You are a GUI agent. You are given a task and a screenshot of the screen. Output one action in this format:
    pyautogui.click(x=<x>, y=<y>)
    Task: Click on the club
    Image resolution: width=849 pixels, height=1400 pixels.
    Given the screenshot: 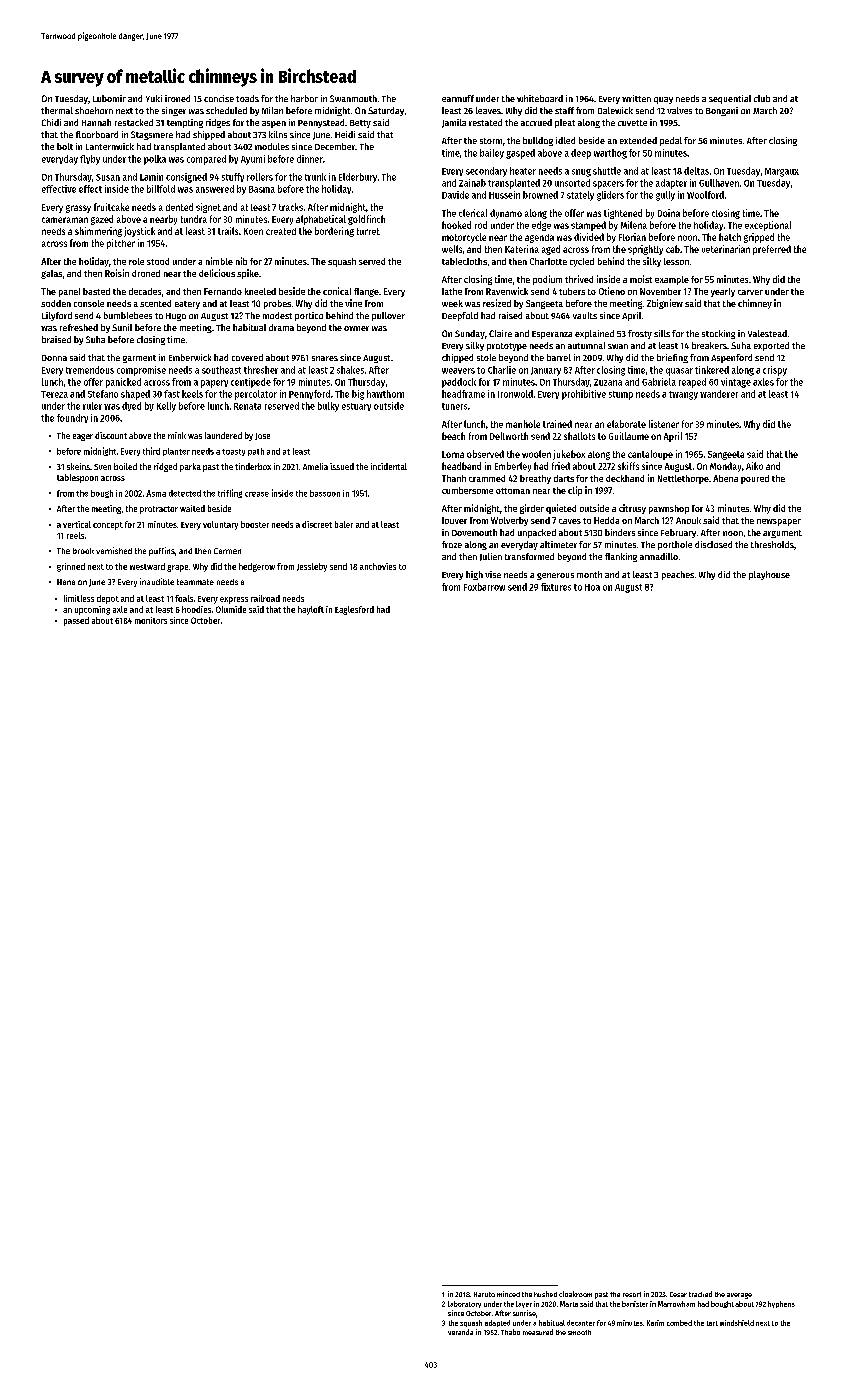 What is the action you would take?
    pyautogui.click(x=762, y=98)
